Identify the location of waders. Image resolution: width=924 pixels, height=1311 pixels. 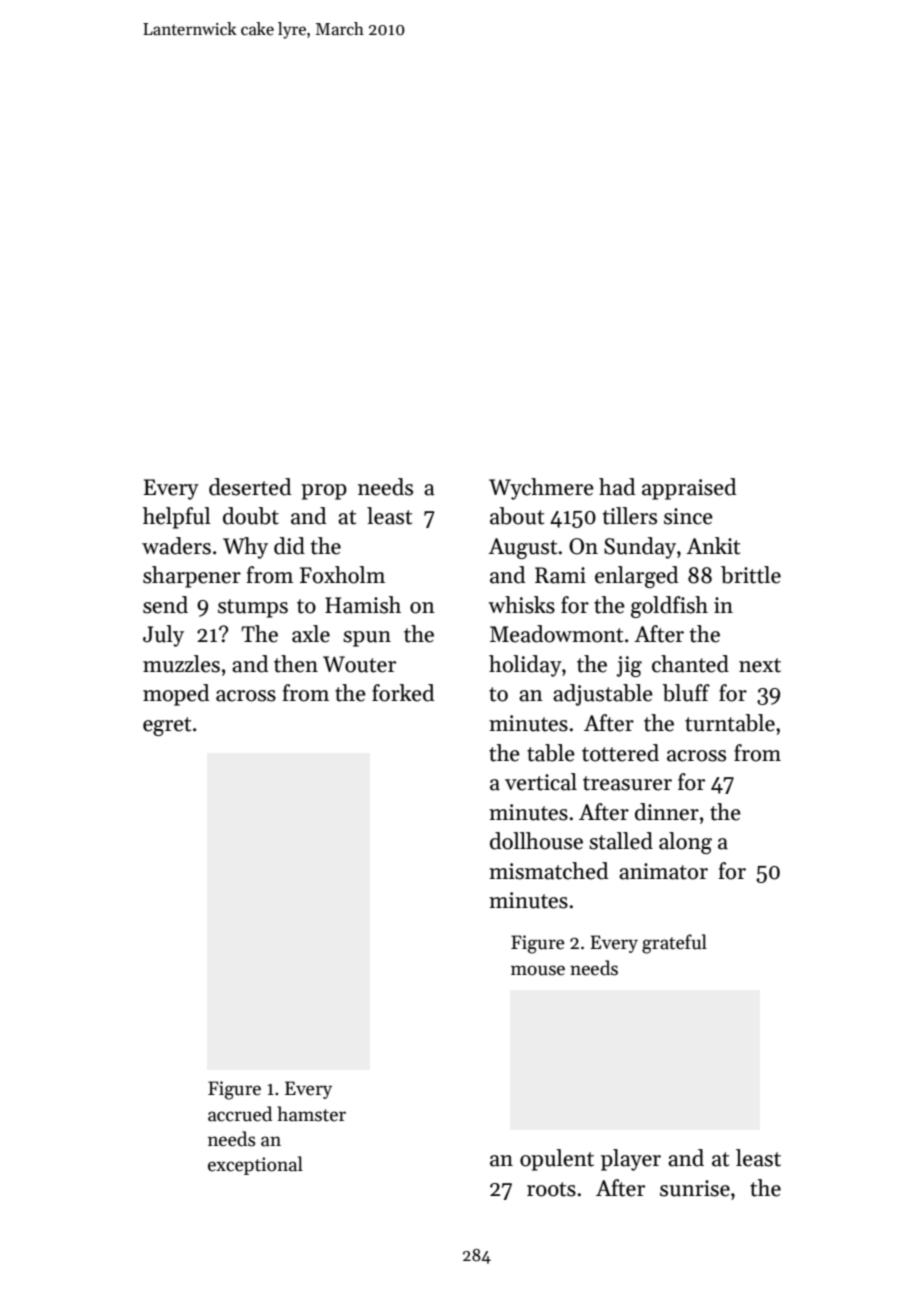
(176, 546).
